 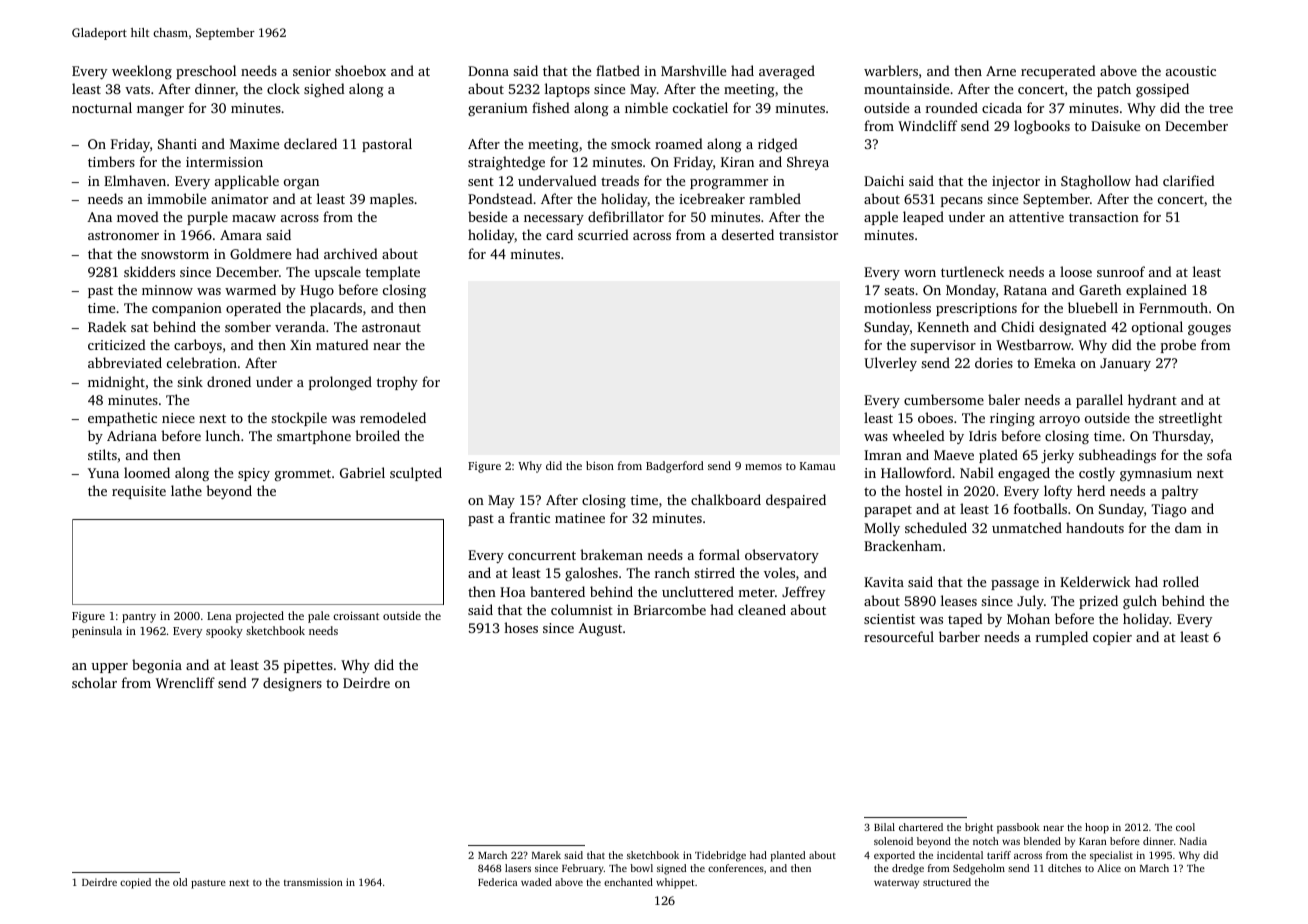 I want to click on baler, so click(x=1004, y=399).
